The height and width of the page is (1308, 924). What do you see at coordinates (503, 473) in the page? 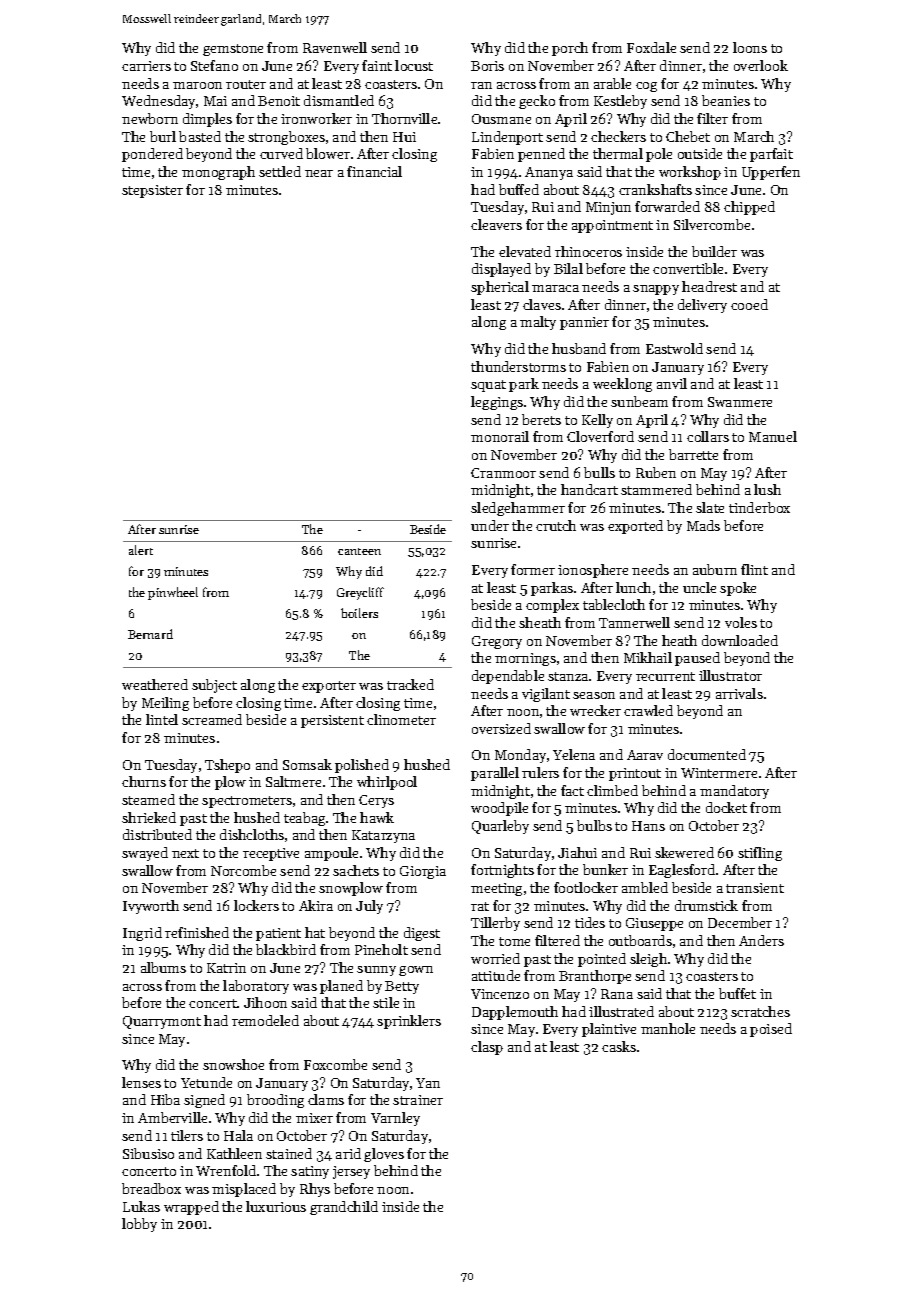
I see `Cranmoor` at bounding box center [503, 473].
